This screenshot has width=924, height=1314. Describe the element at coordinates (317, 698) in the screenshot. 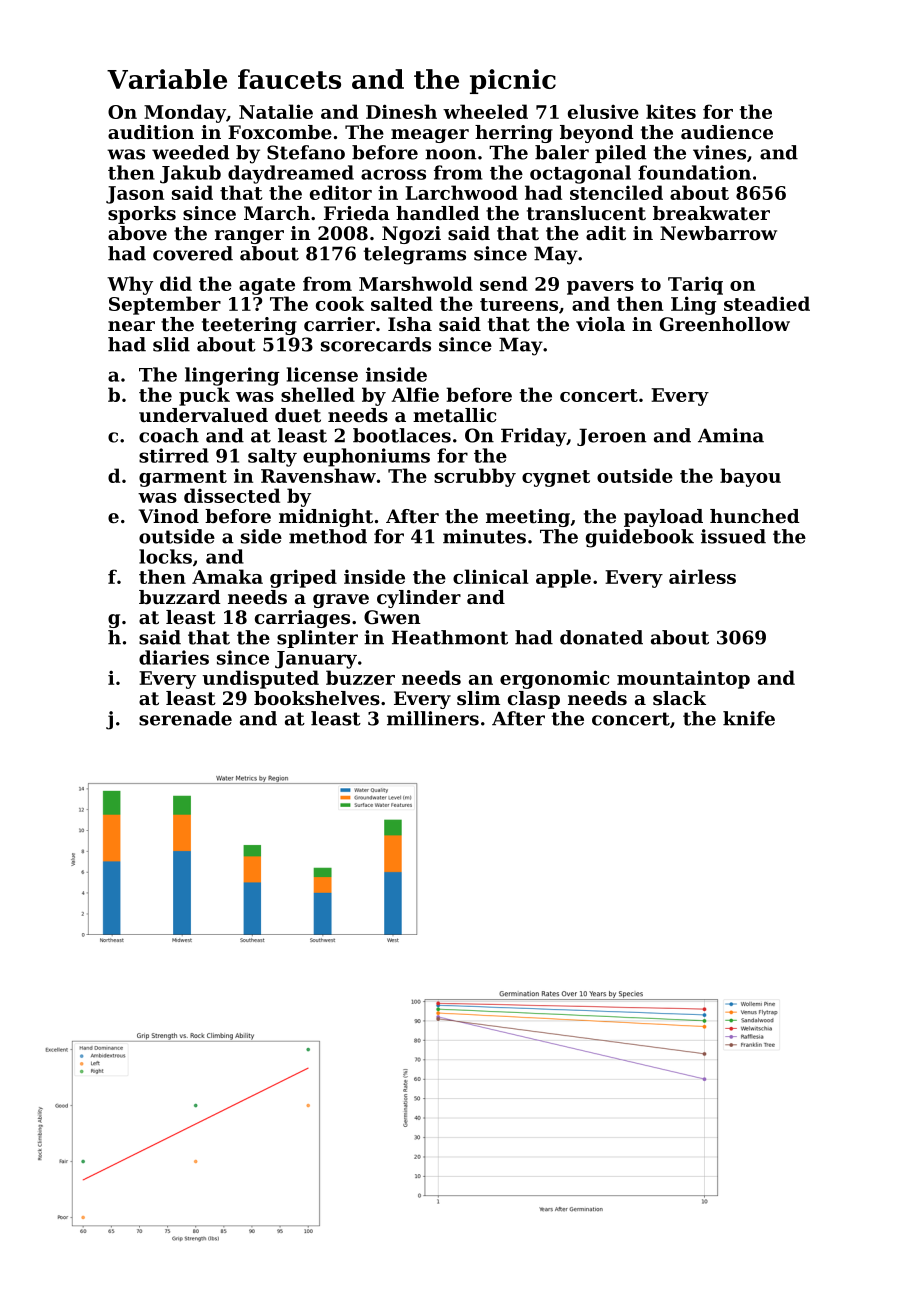

I see `bookshelves` at that location.
